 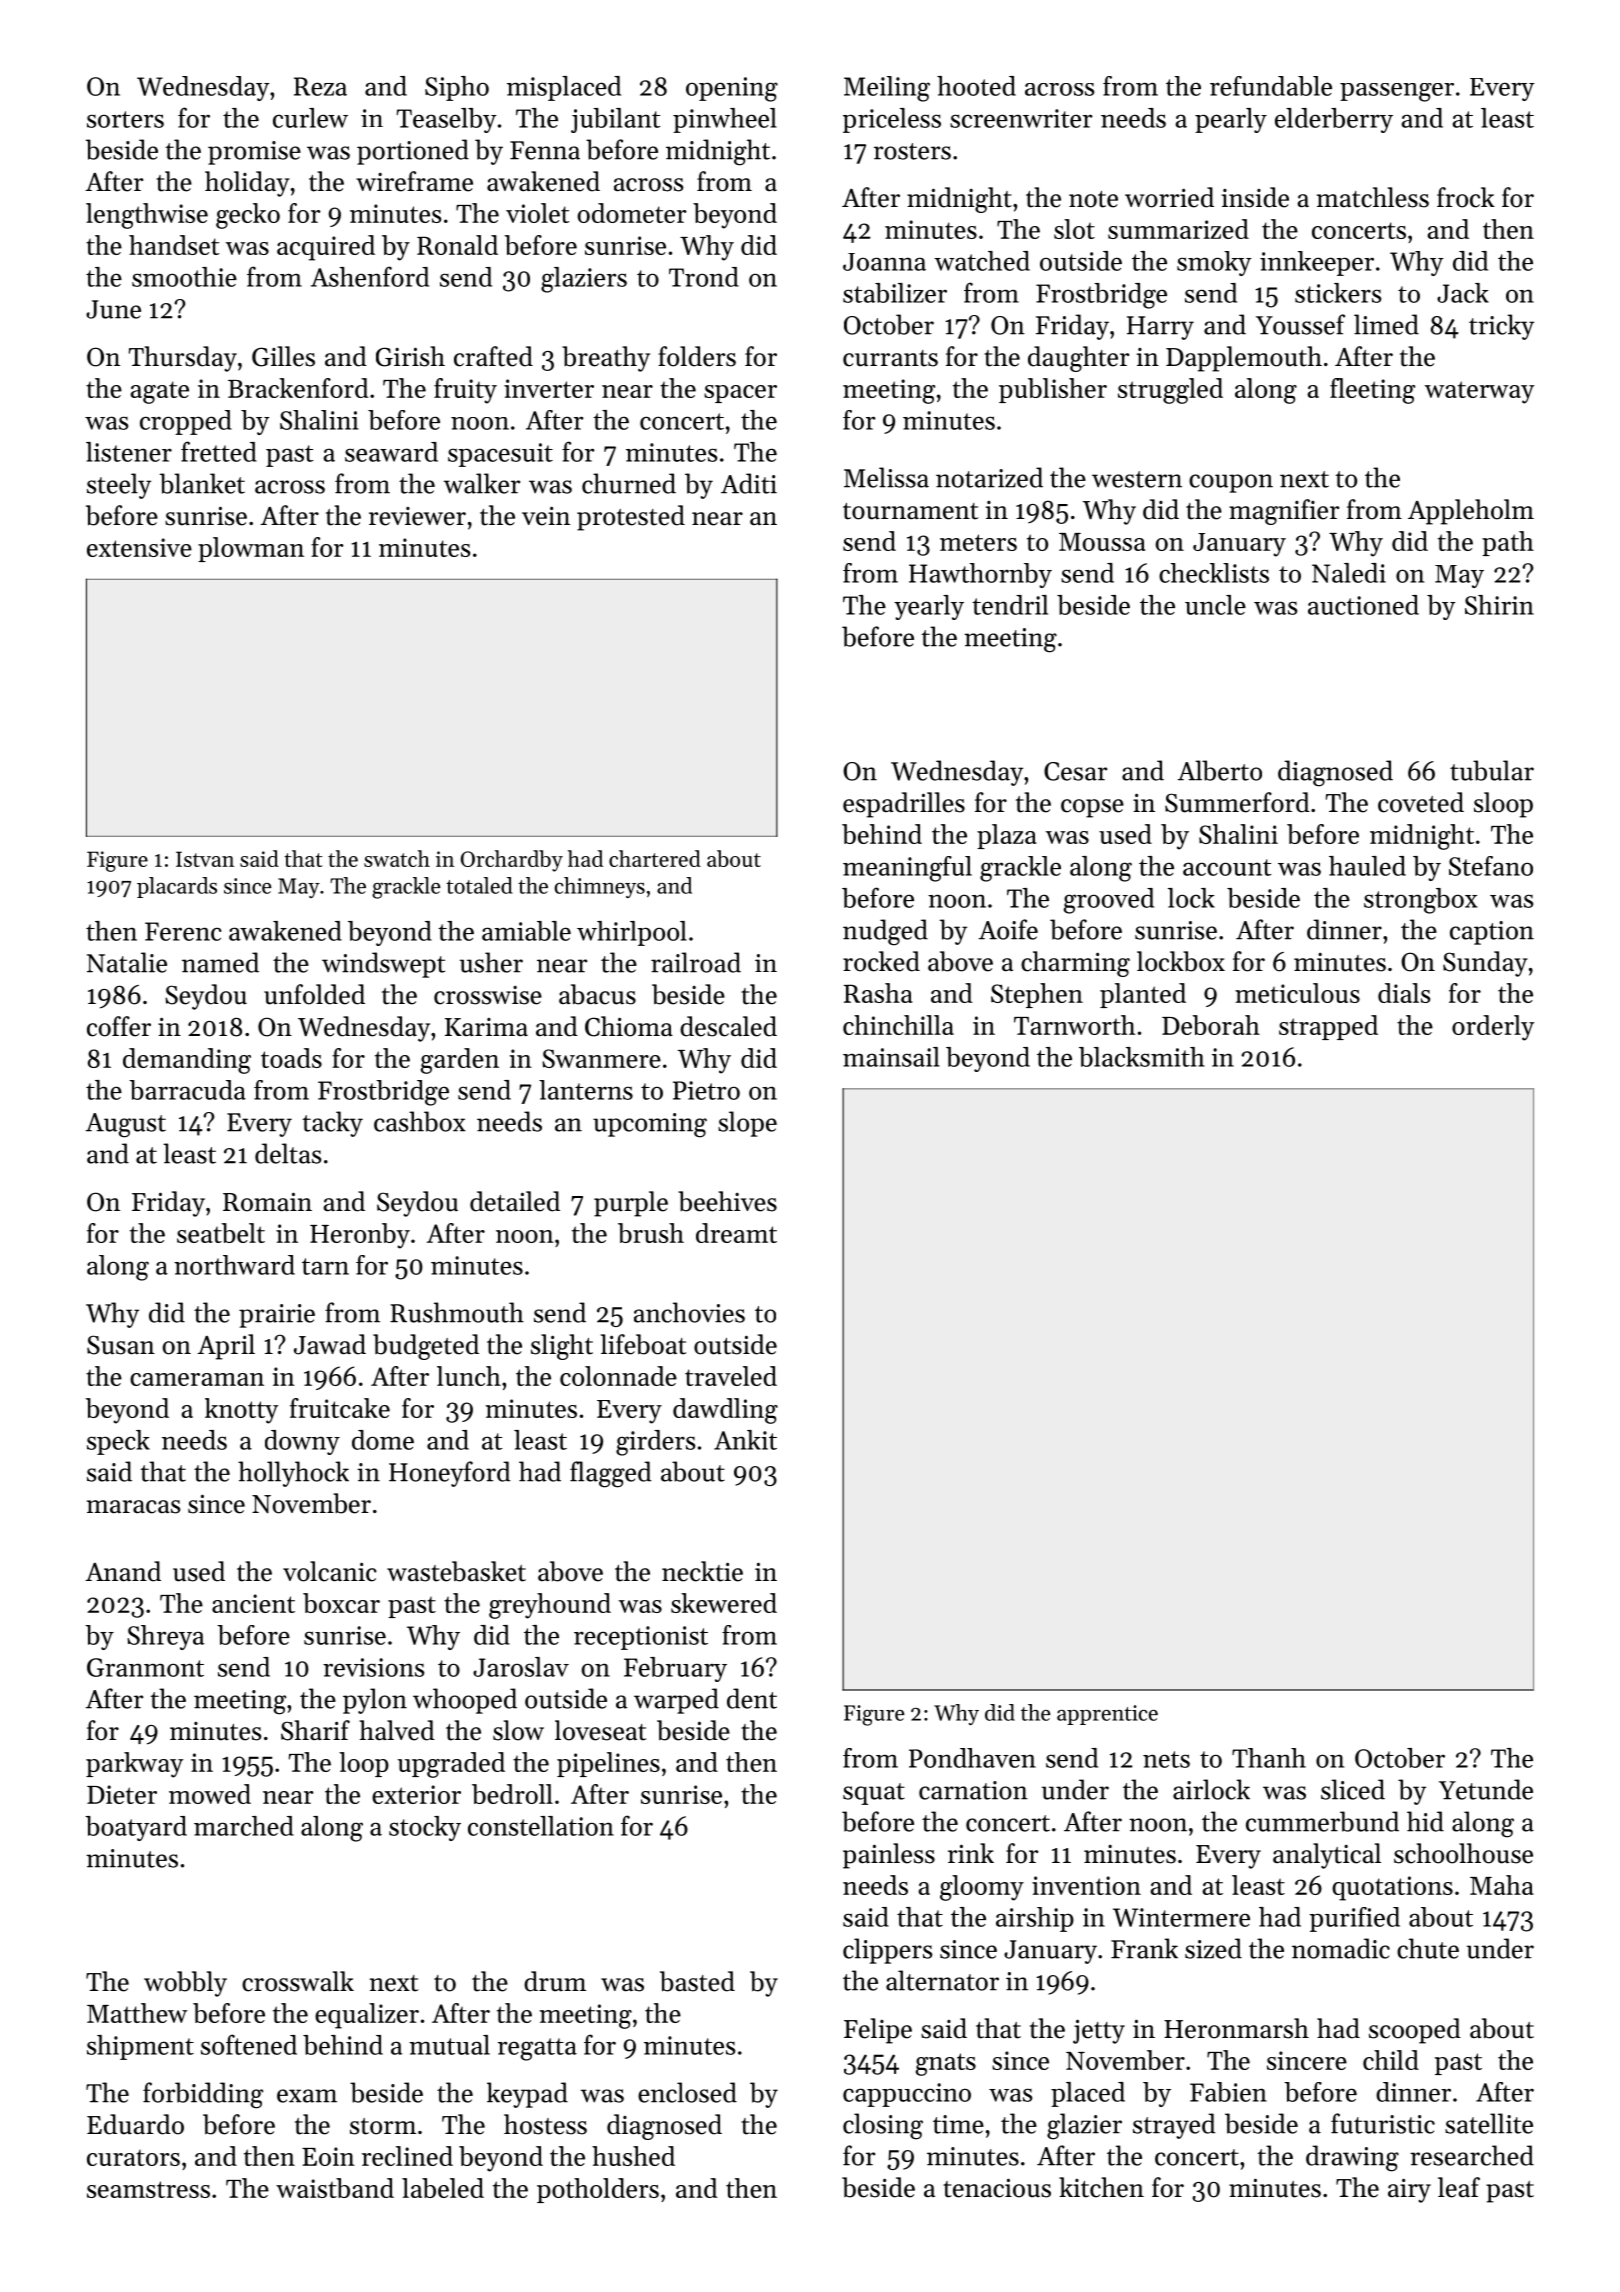 What do you see at coordinates (736, 1233) in the screenshot?
I see `dreamt` at bounding box center [736, 1233].
